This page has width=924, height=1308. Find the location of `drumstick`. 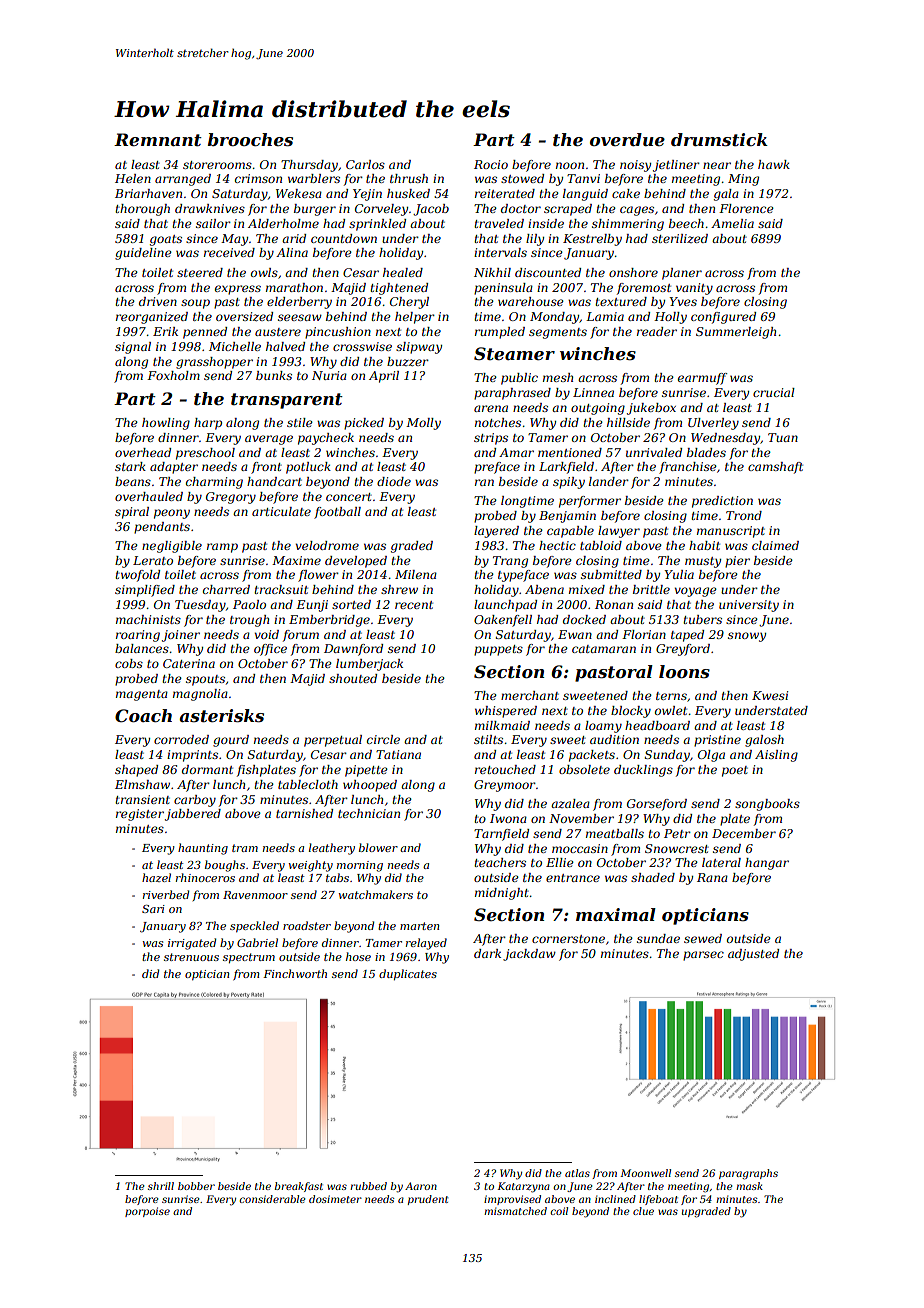

drumstick is located at coordinates (719, 140).
